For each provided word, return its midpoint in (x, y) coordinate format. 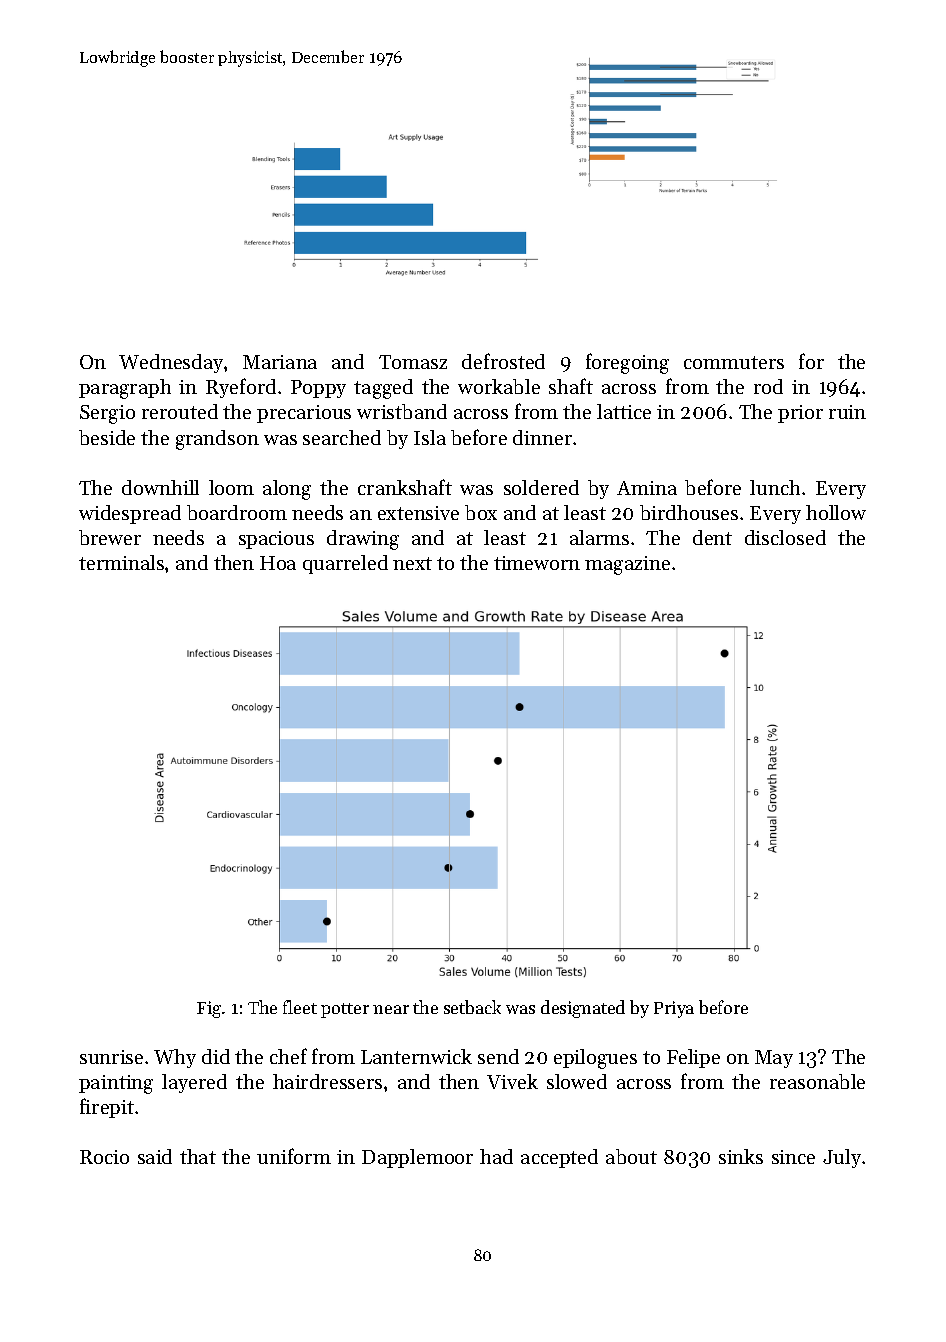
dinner (542, 437)
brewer (110, 537)
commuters (734, 362)
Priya (674, 1009)
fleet (300, 1007)
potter (345, 1010)
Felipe (693, 1058)
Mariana (280, 362)
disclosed (785, 537)
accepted (559, 1158)
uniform (294, 1156)
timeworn (537, 563)
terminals (121, 562)
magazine (627, 565)
